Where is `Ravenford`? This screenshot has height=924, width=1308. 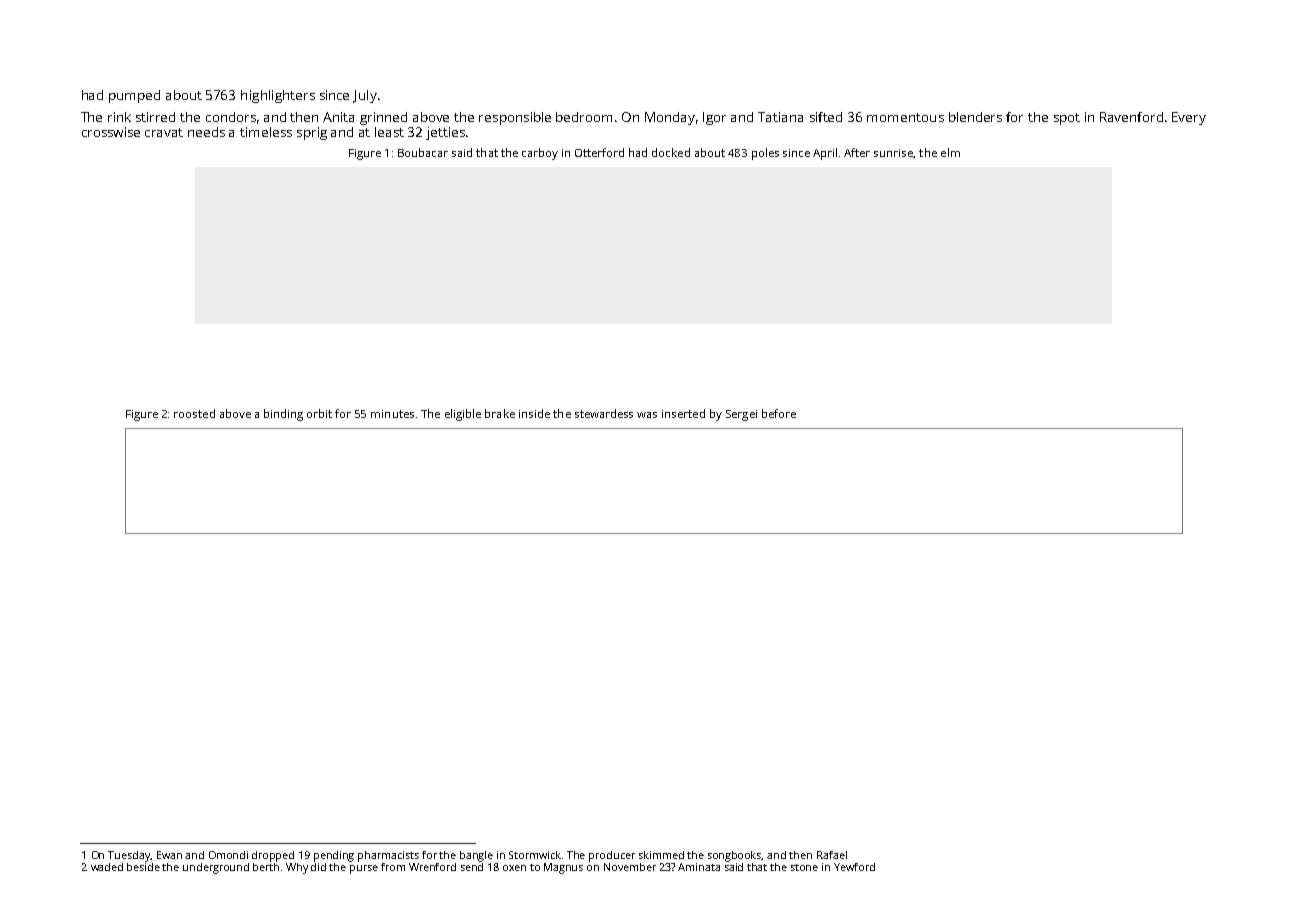
Ravenford is located at coordinates (1131, 117).
